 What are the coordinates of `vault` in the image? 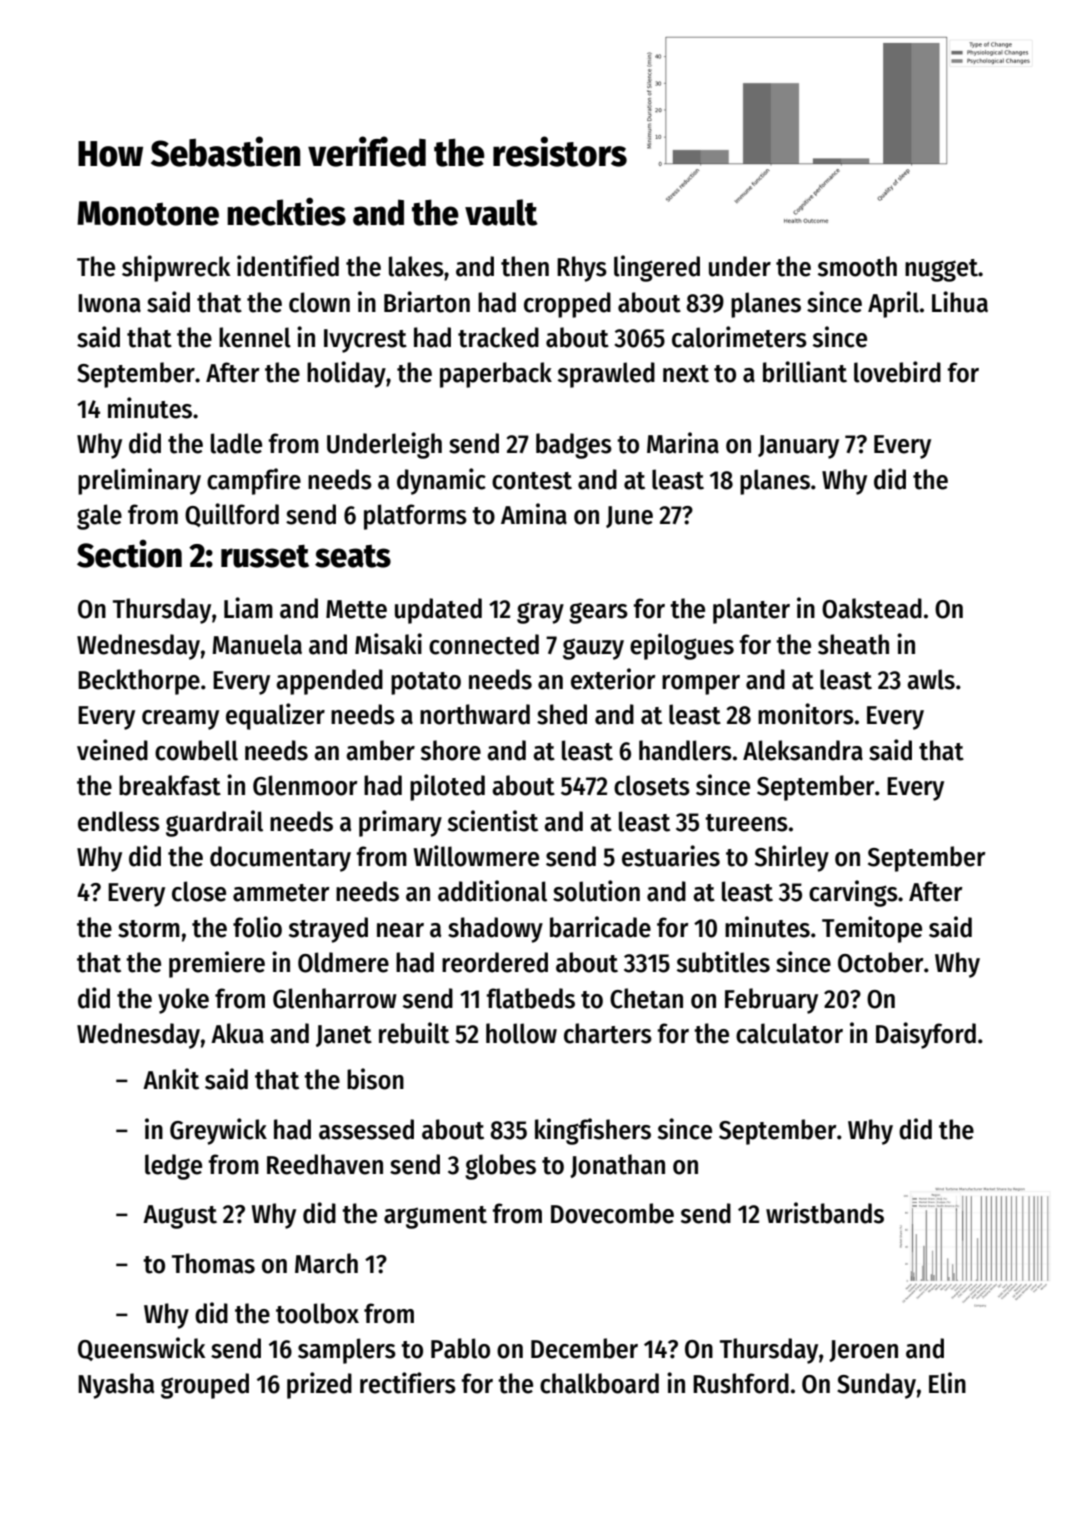 It's located at (501, 212).
